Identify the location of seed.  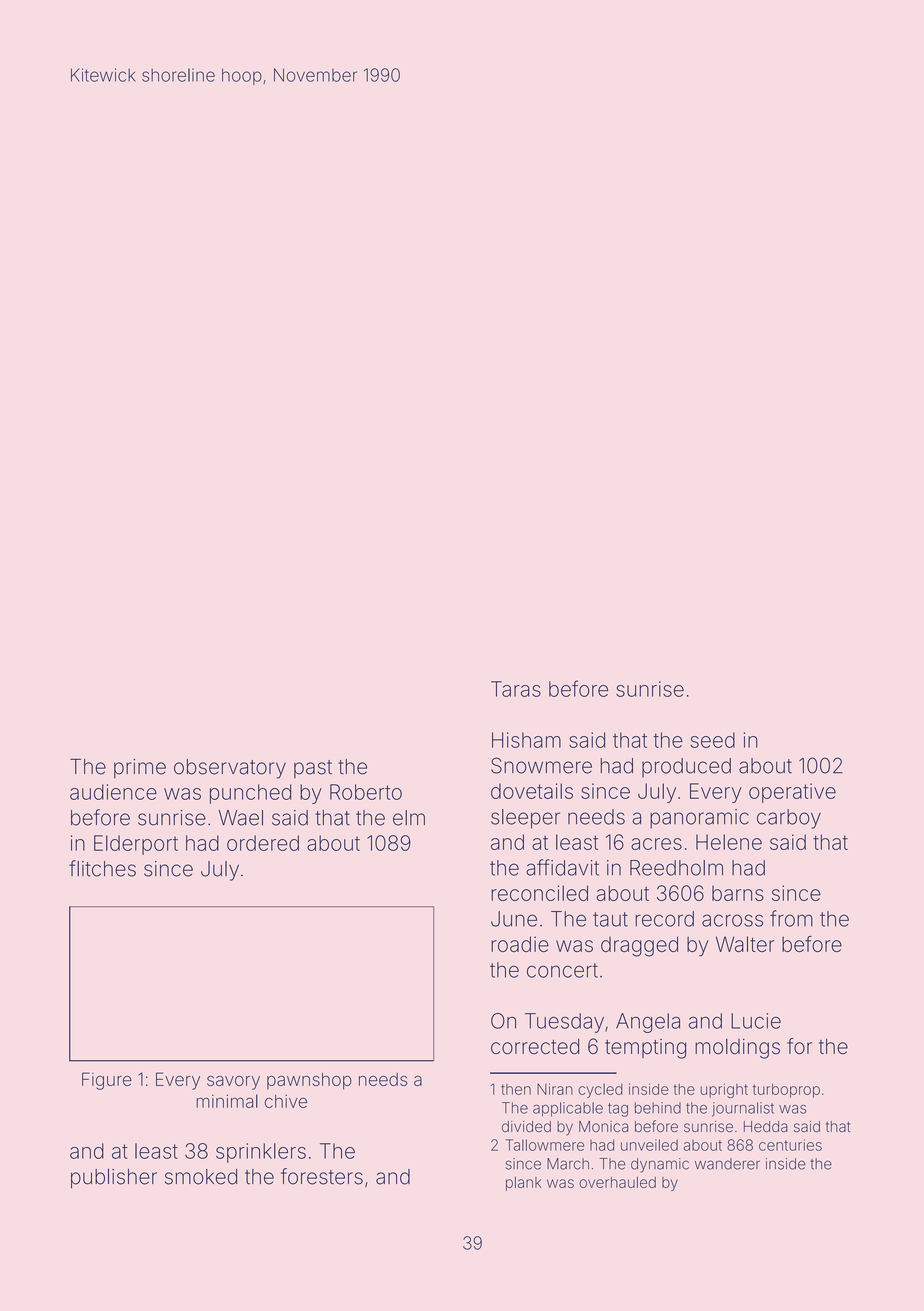
(712, 740).
